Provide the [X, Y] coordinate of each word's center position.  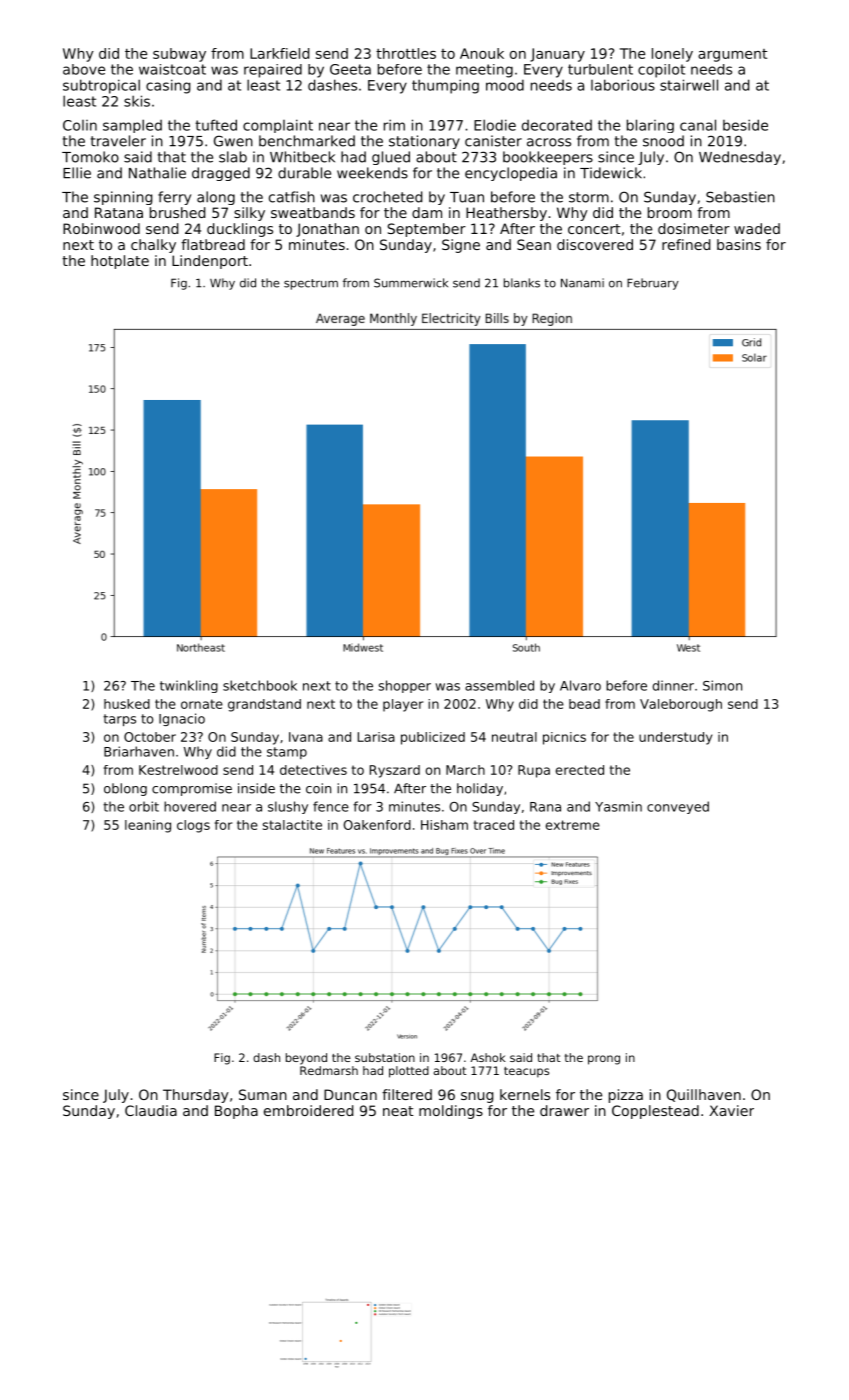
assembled [499, 685]
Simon [722, 685]
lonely [672, 55]
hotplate [120, 262]
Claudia [151, 1110]
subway [179, 55]
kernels [525, 1094]
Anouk [482, 53]
